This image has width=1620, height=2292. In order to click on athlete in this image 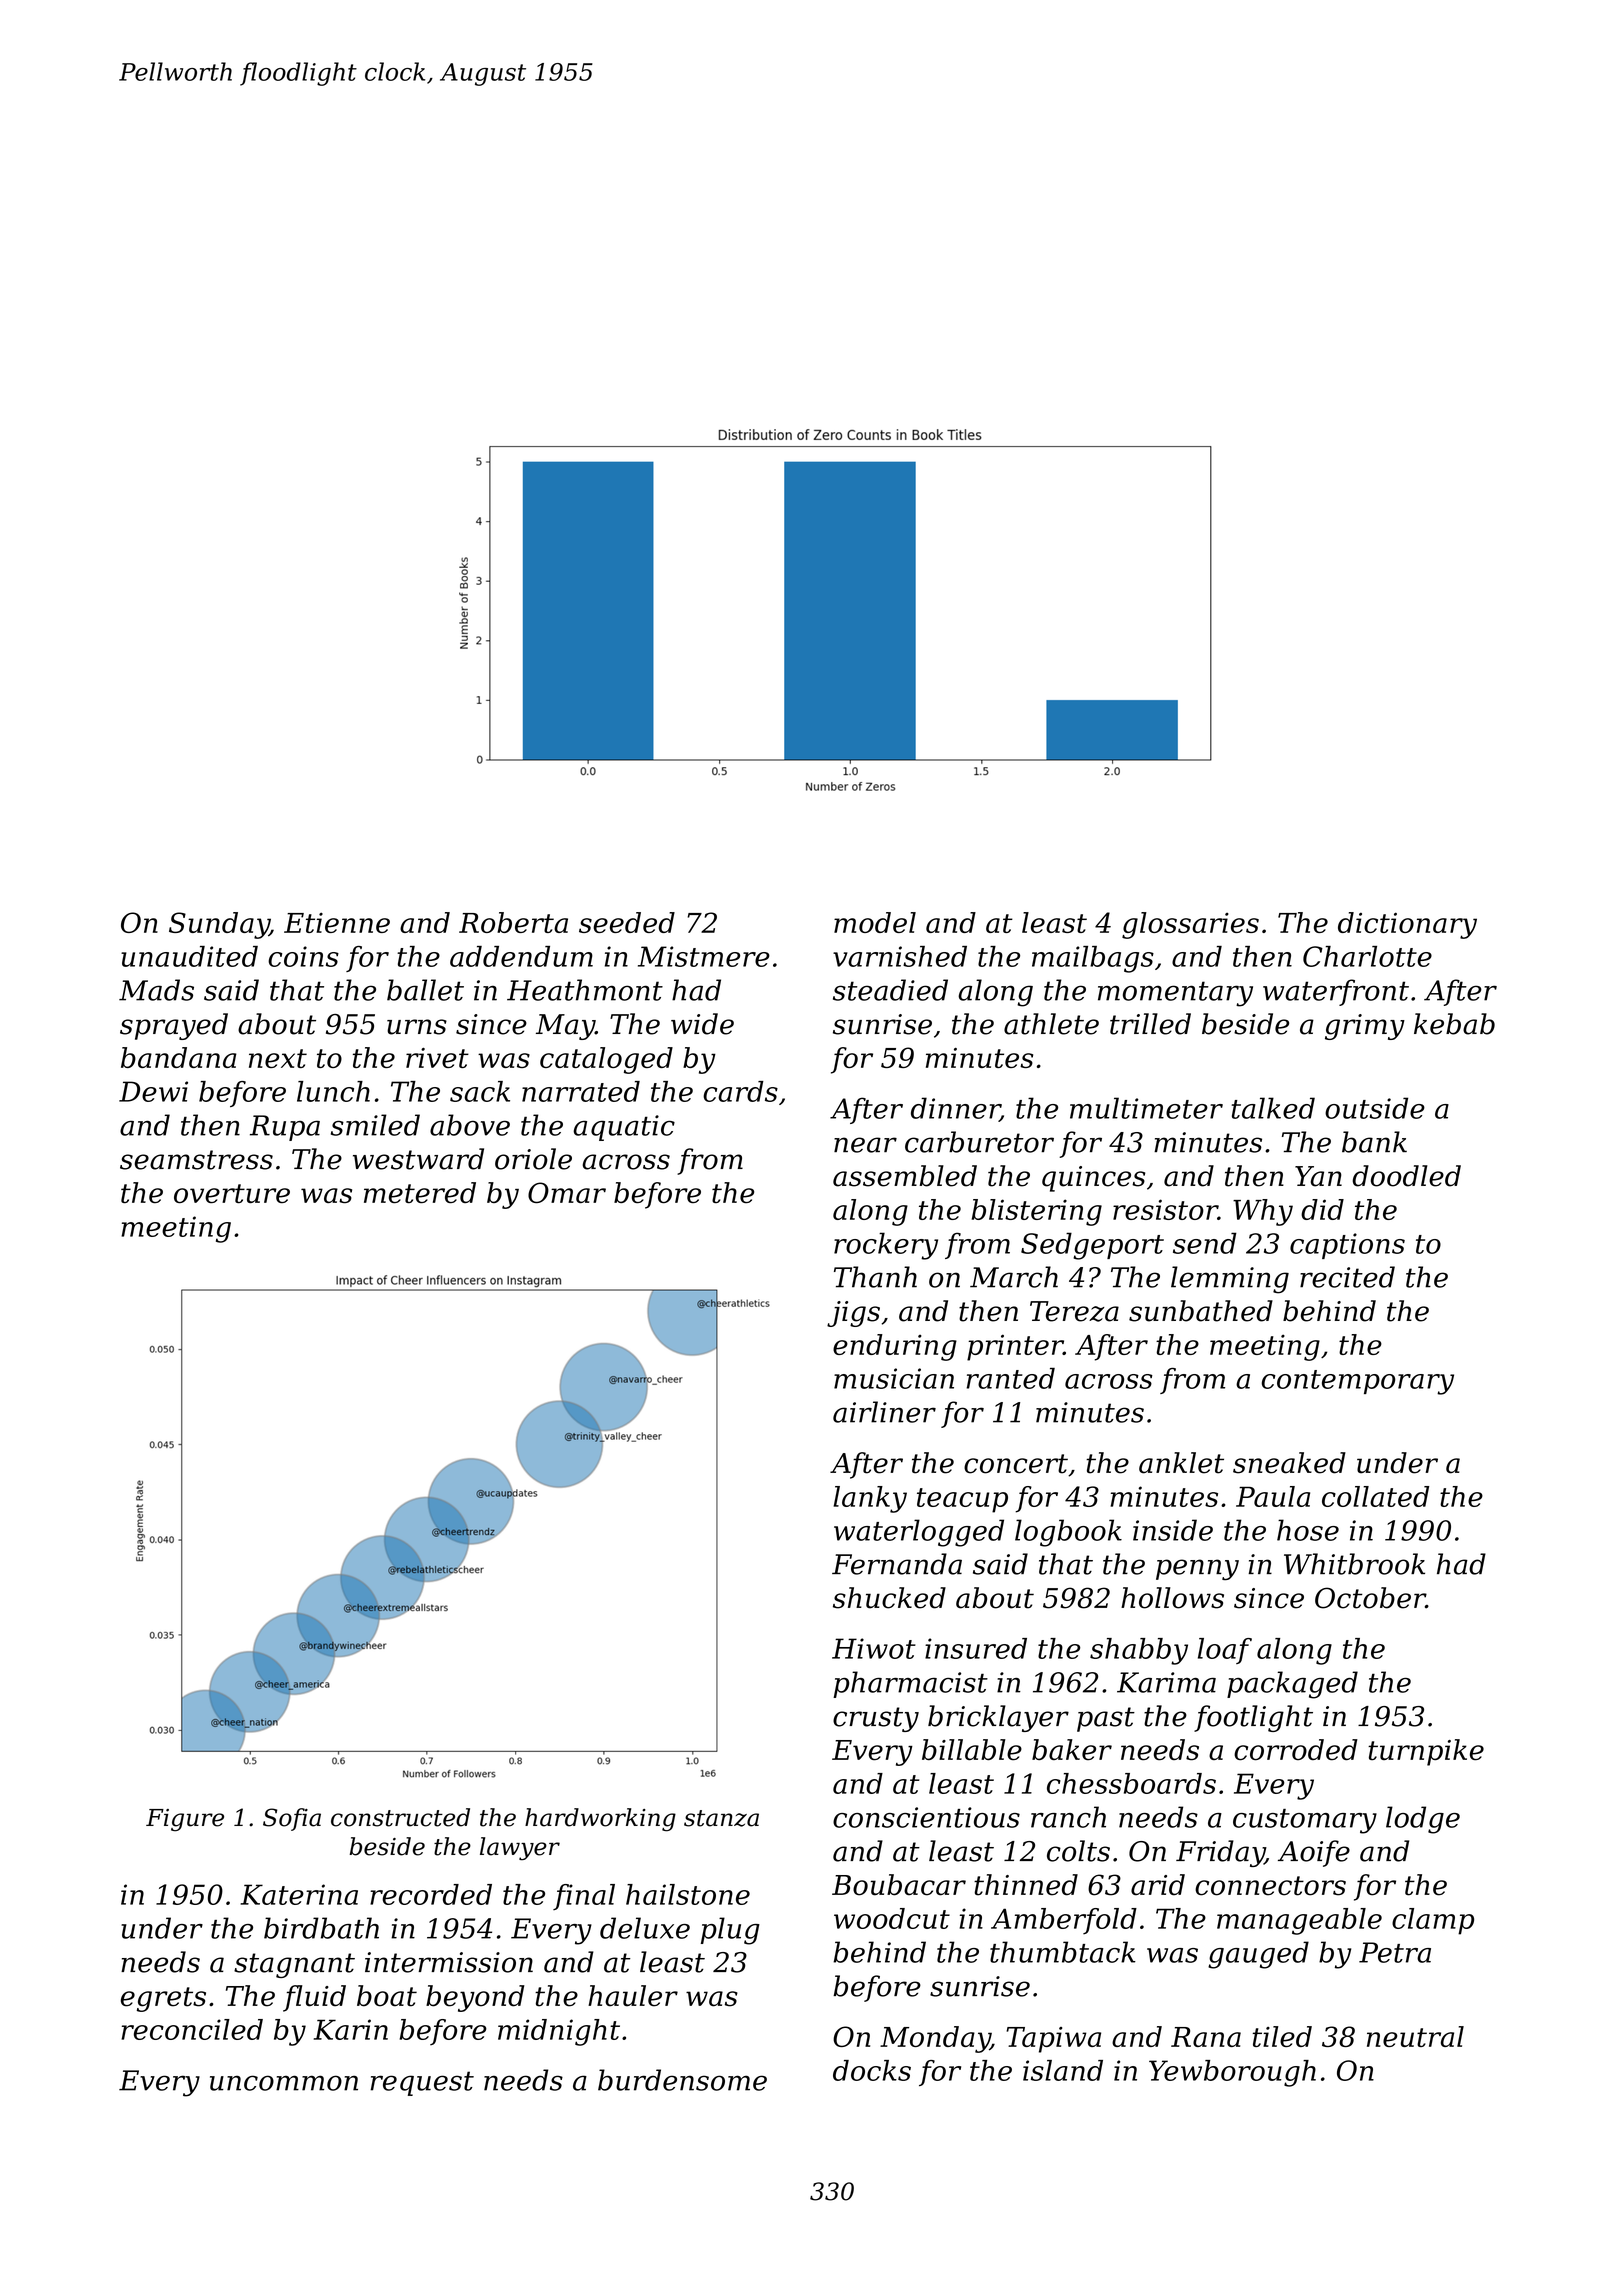, I will do `click(1051, 1024)`.
